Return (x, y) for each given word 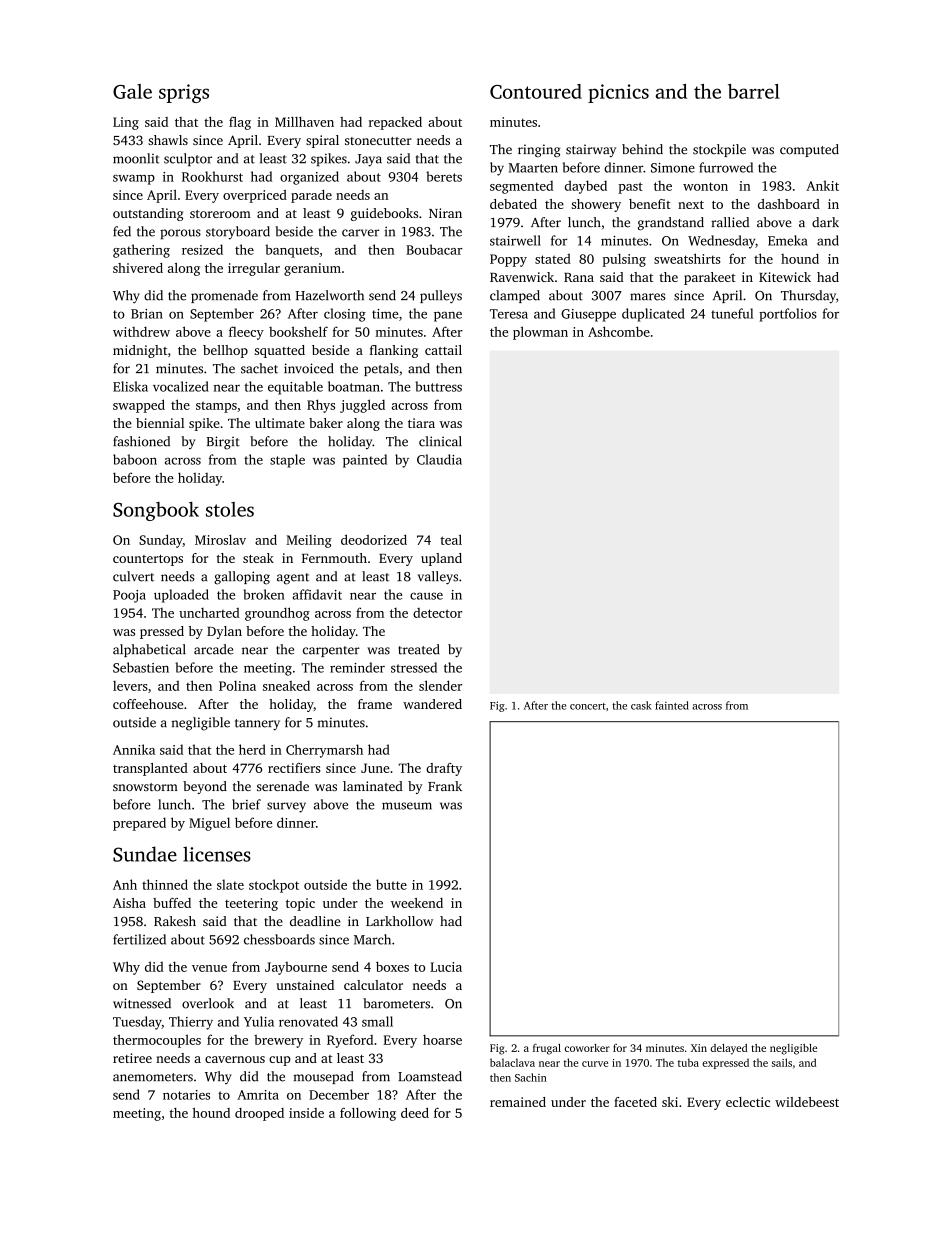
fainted (672, 705)
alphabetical (149, 650)
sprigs (184, 93)
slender (440, 685)
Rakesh (175, 921)
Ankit (822, 185)
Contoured (536, 91)
